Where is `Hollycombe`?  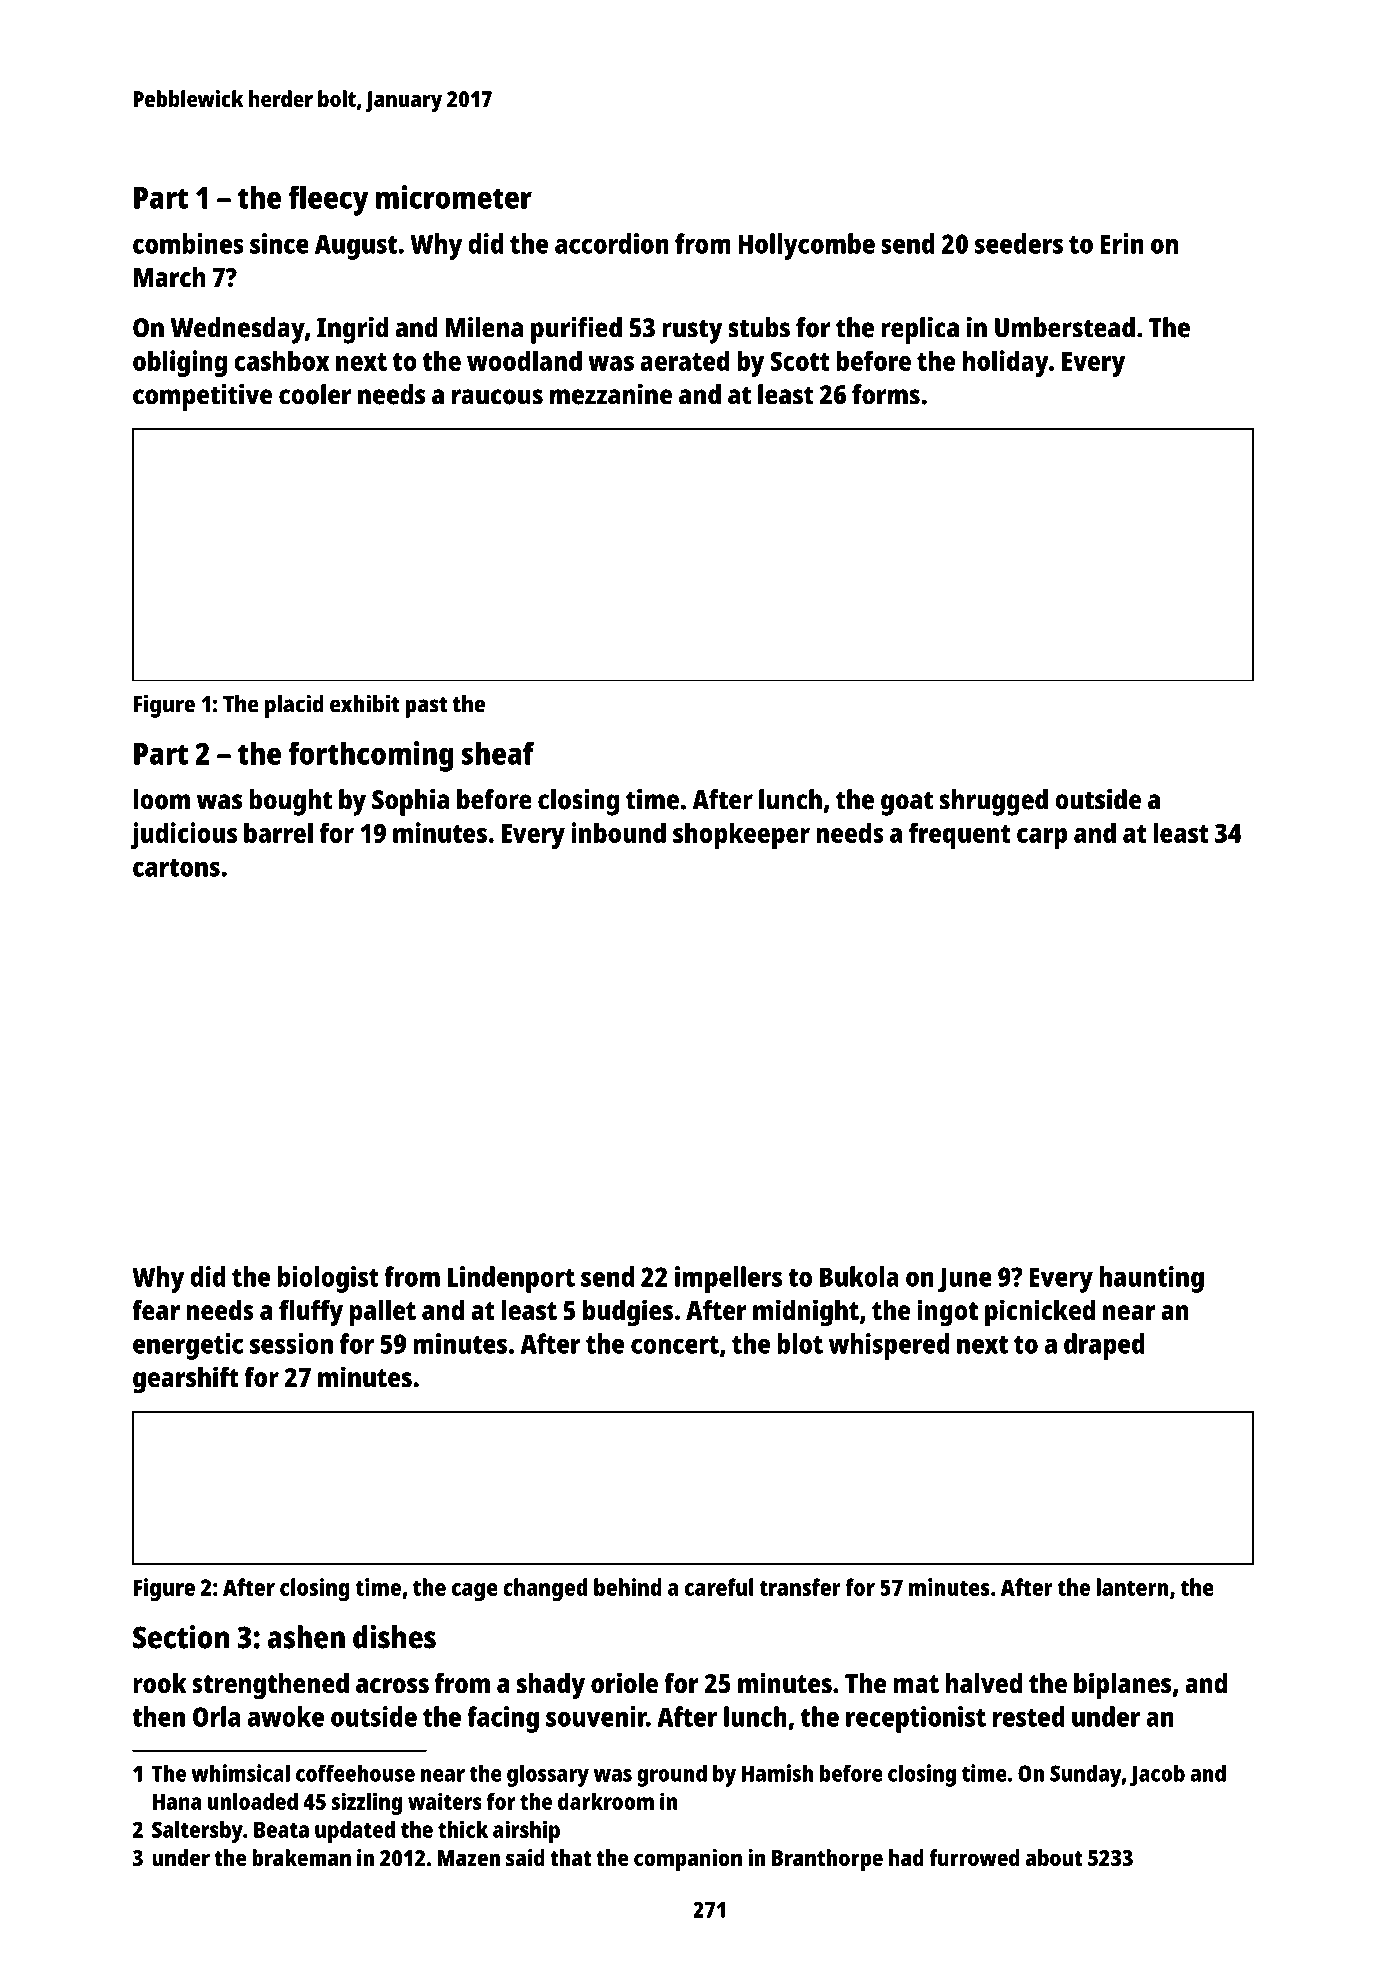 Hollycombe is located at coordinates (806, 246).
